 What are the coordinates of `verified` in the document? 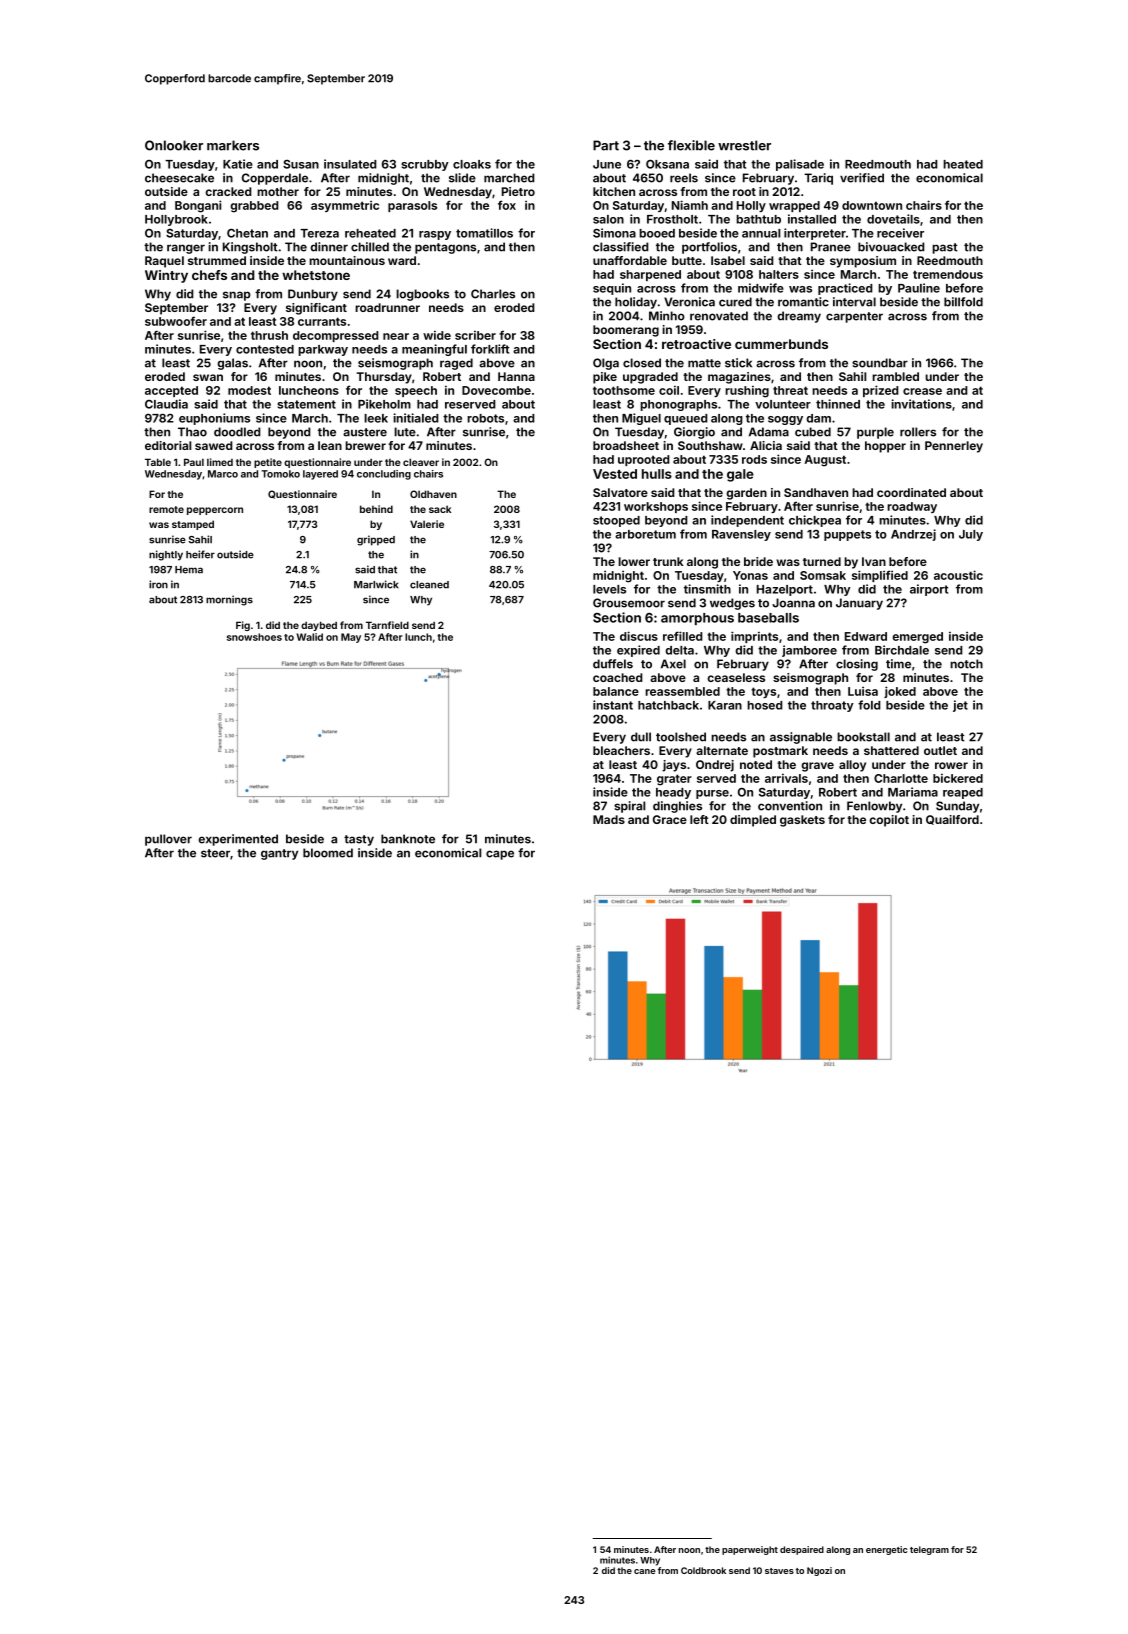 It's located at (862, 178).
